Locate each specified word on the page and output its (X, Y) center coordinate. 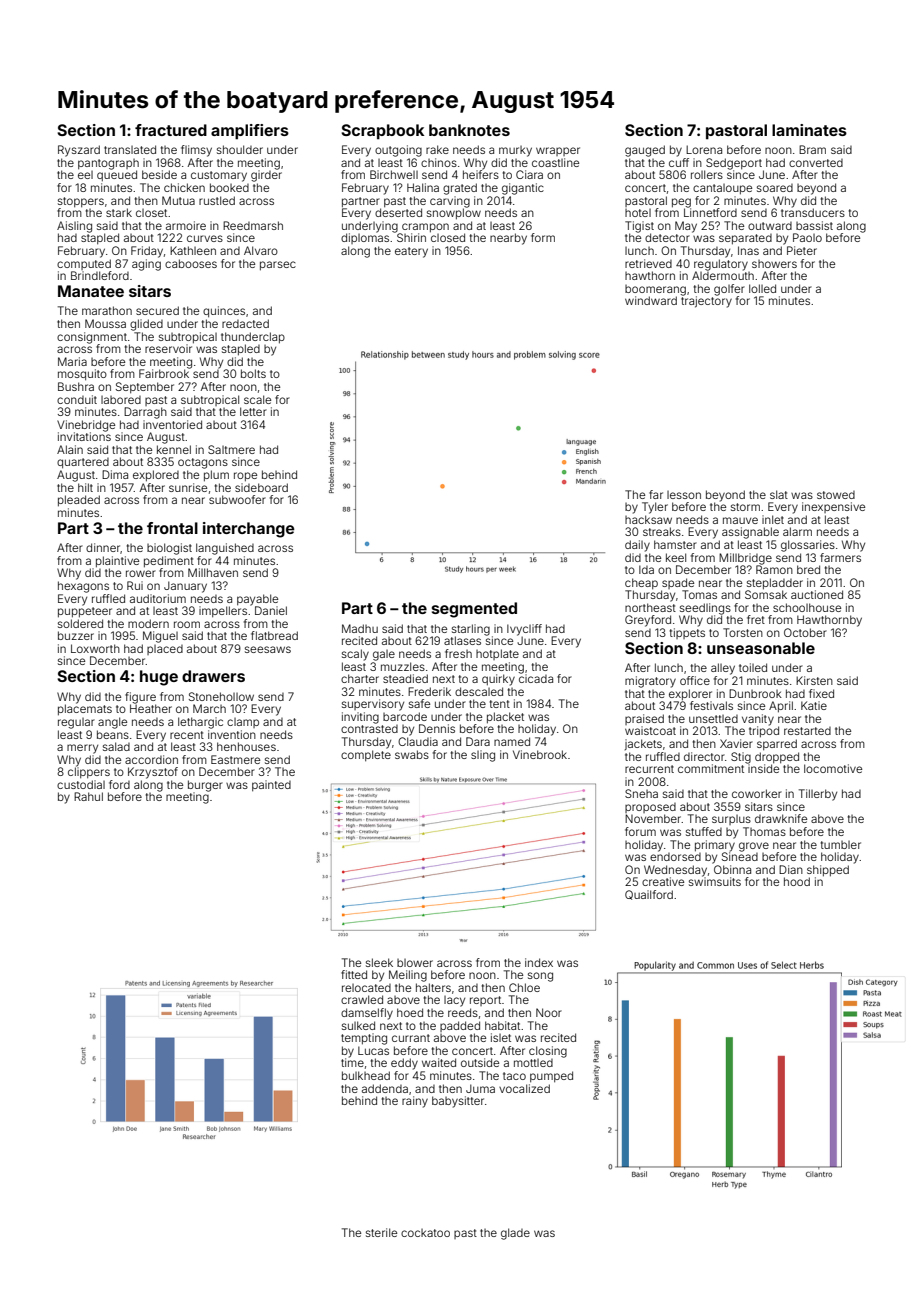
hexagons (83, 587)
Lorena (704, 149)
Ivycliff (524, 630)
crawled (362, 999)
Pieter (802, 250)
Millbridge (745, 559)
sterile (381, 1232)
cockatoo (425, 1233)
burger (205, 786)
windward (651, 300)
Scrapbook (382, 132)
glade (515, 1234)
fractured (171, 130)
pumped (551, 1076)
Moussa (105, 323)
